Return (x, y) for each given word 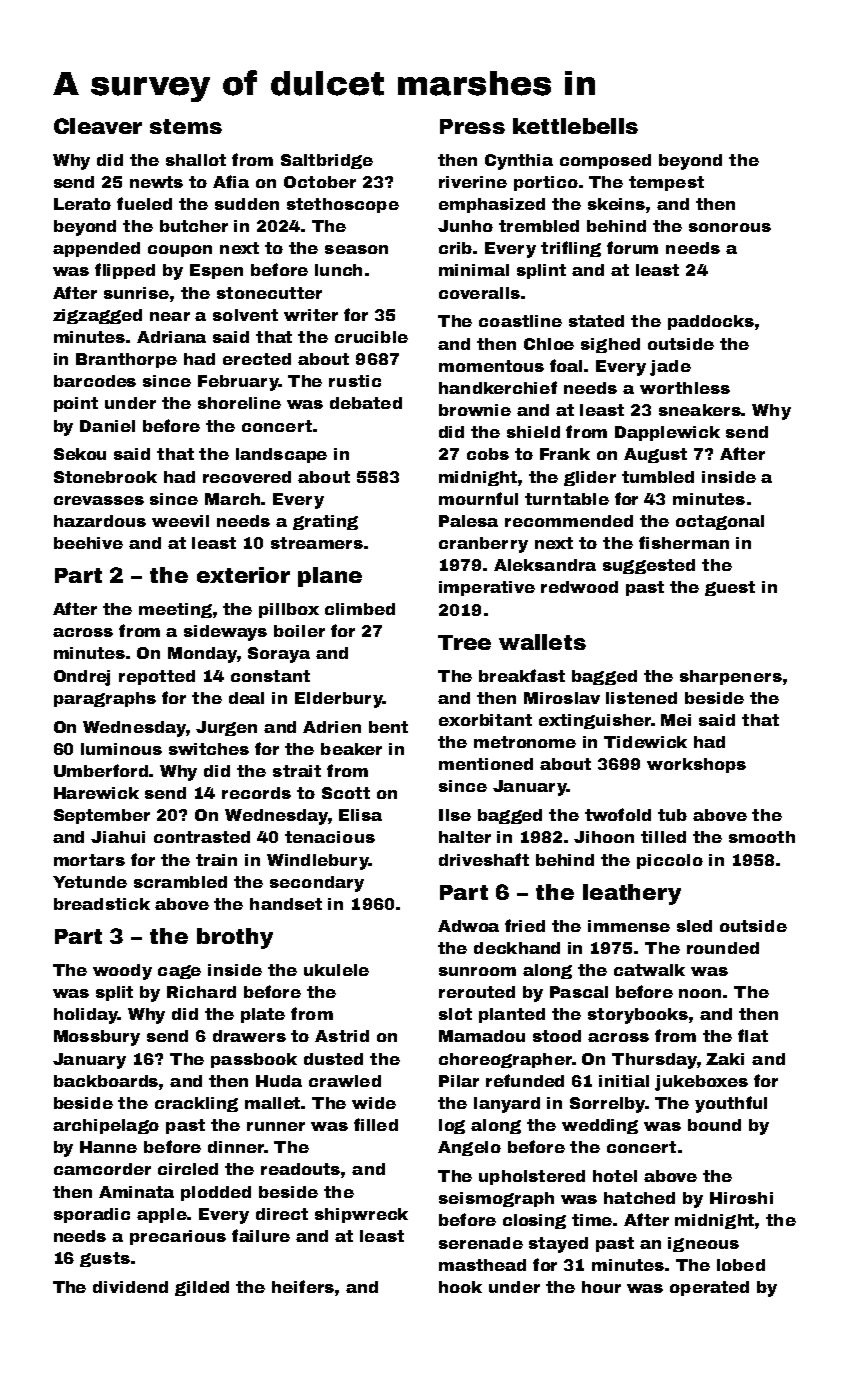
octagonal (720, 522)
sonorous (730, 227)
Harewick (96, 793)
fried (525, 925)
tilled (663, 837)
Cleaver (98, 126)
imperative (487, 588)
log (452, 1126)
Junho (465, 226)
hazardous (100, 521)
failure (261, 1235)
